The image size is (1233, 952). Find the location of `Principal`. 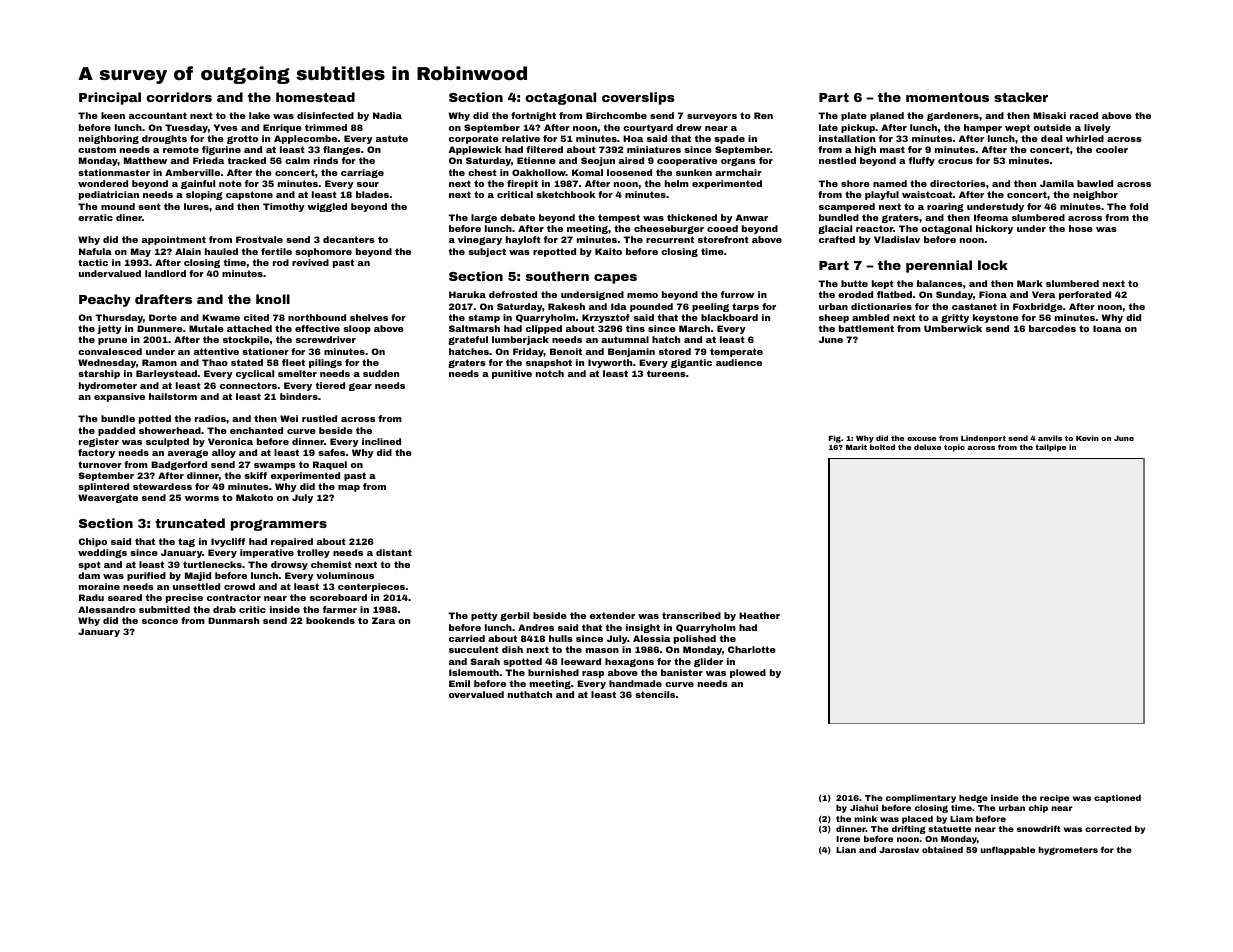

Principal is located at coordinates (110, 98).
